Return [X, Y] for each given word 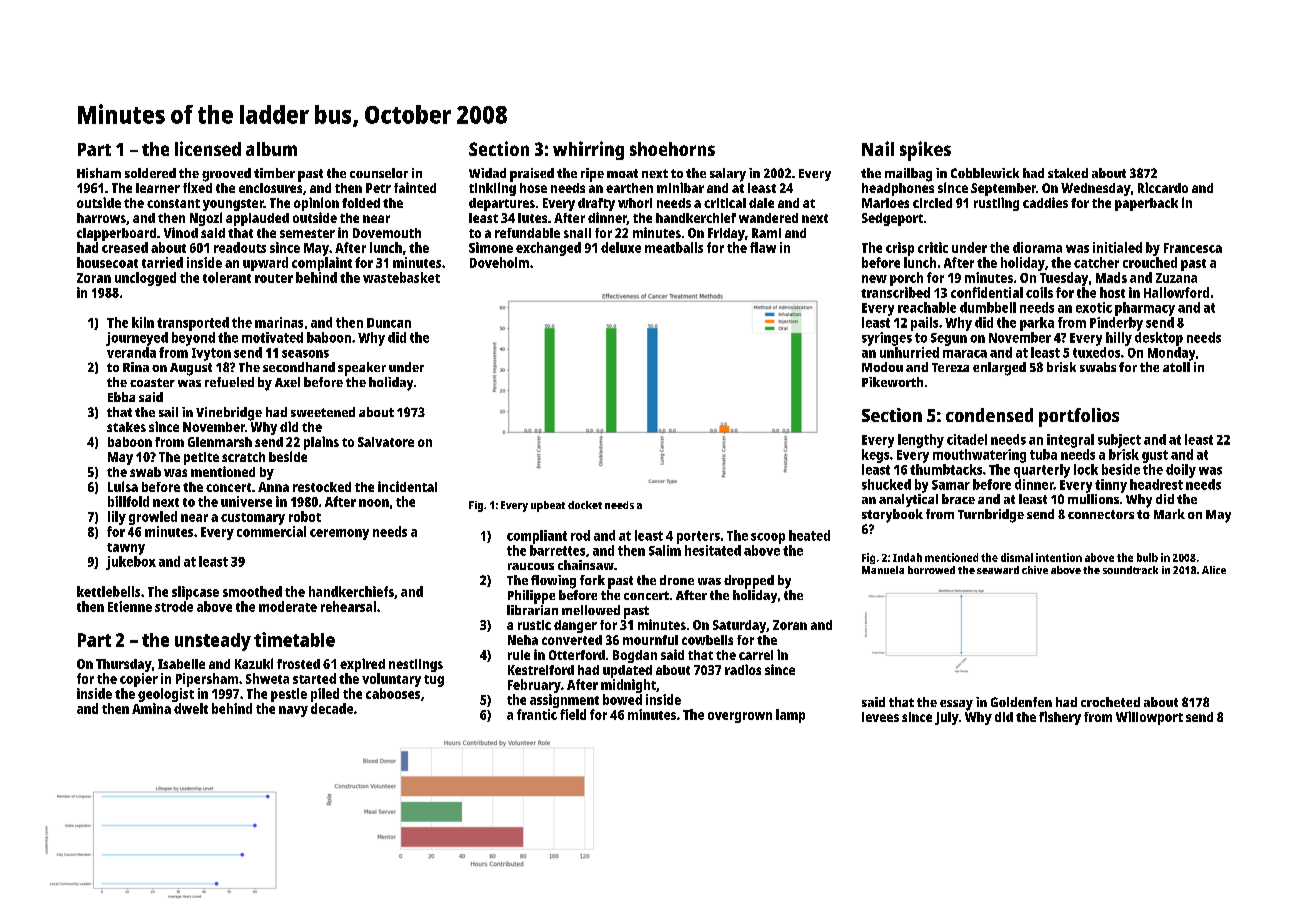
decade [332, 708]
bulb [1147, 557]
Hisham [99, 173]
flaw [763, 247]
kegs [875, 456]
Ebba [121, 397]
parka [1037, 324]
